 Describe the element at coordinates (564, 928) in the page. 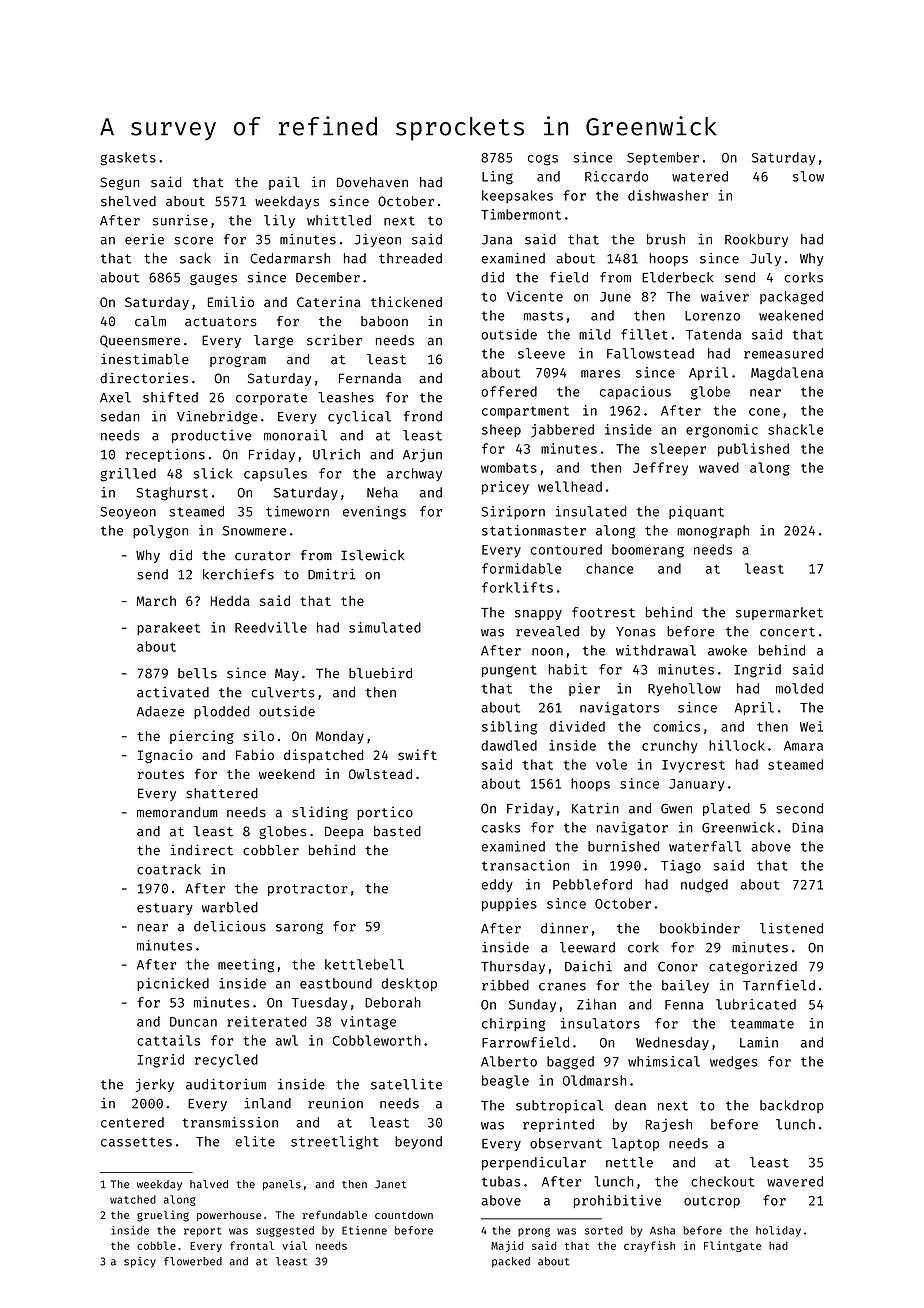

I see `dinner` at that location.
